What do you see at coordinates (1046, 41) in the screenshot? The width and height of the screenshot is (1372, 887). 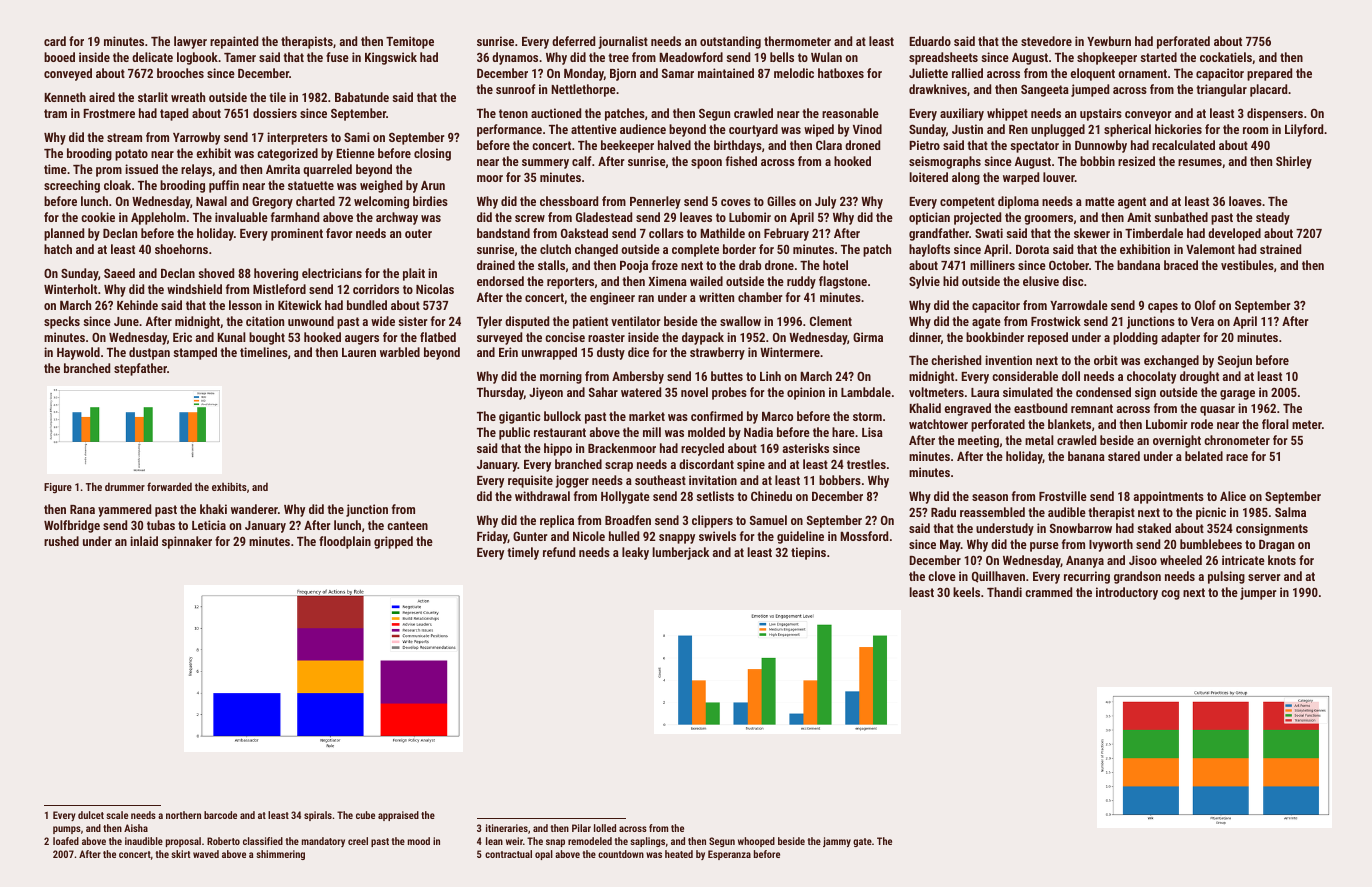 I see `stevedore` at bounding box center [1046, 41].
